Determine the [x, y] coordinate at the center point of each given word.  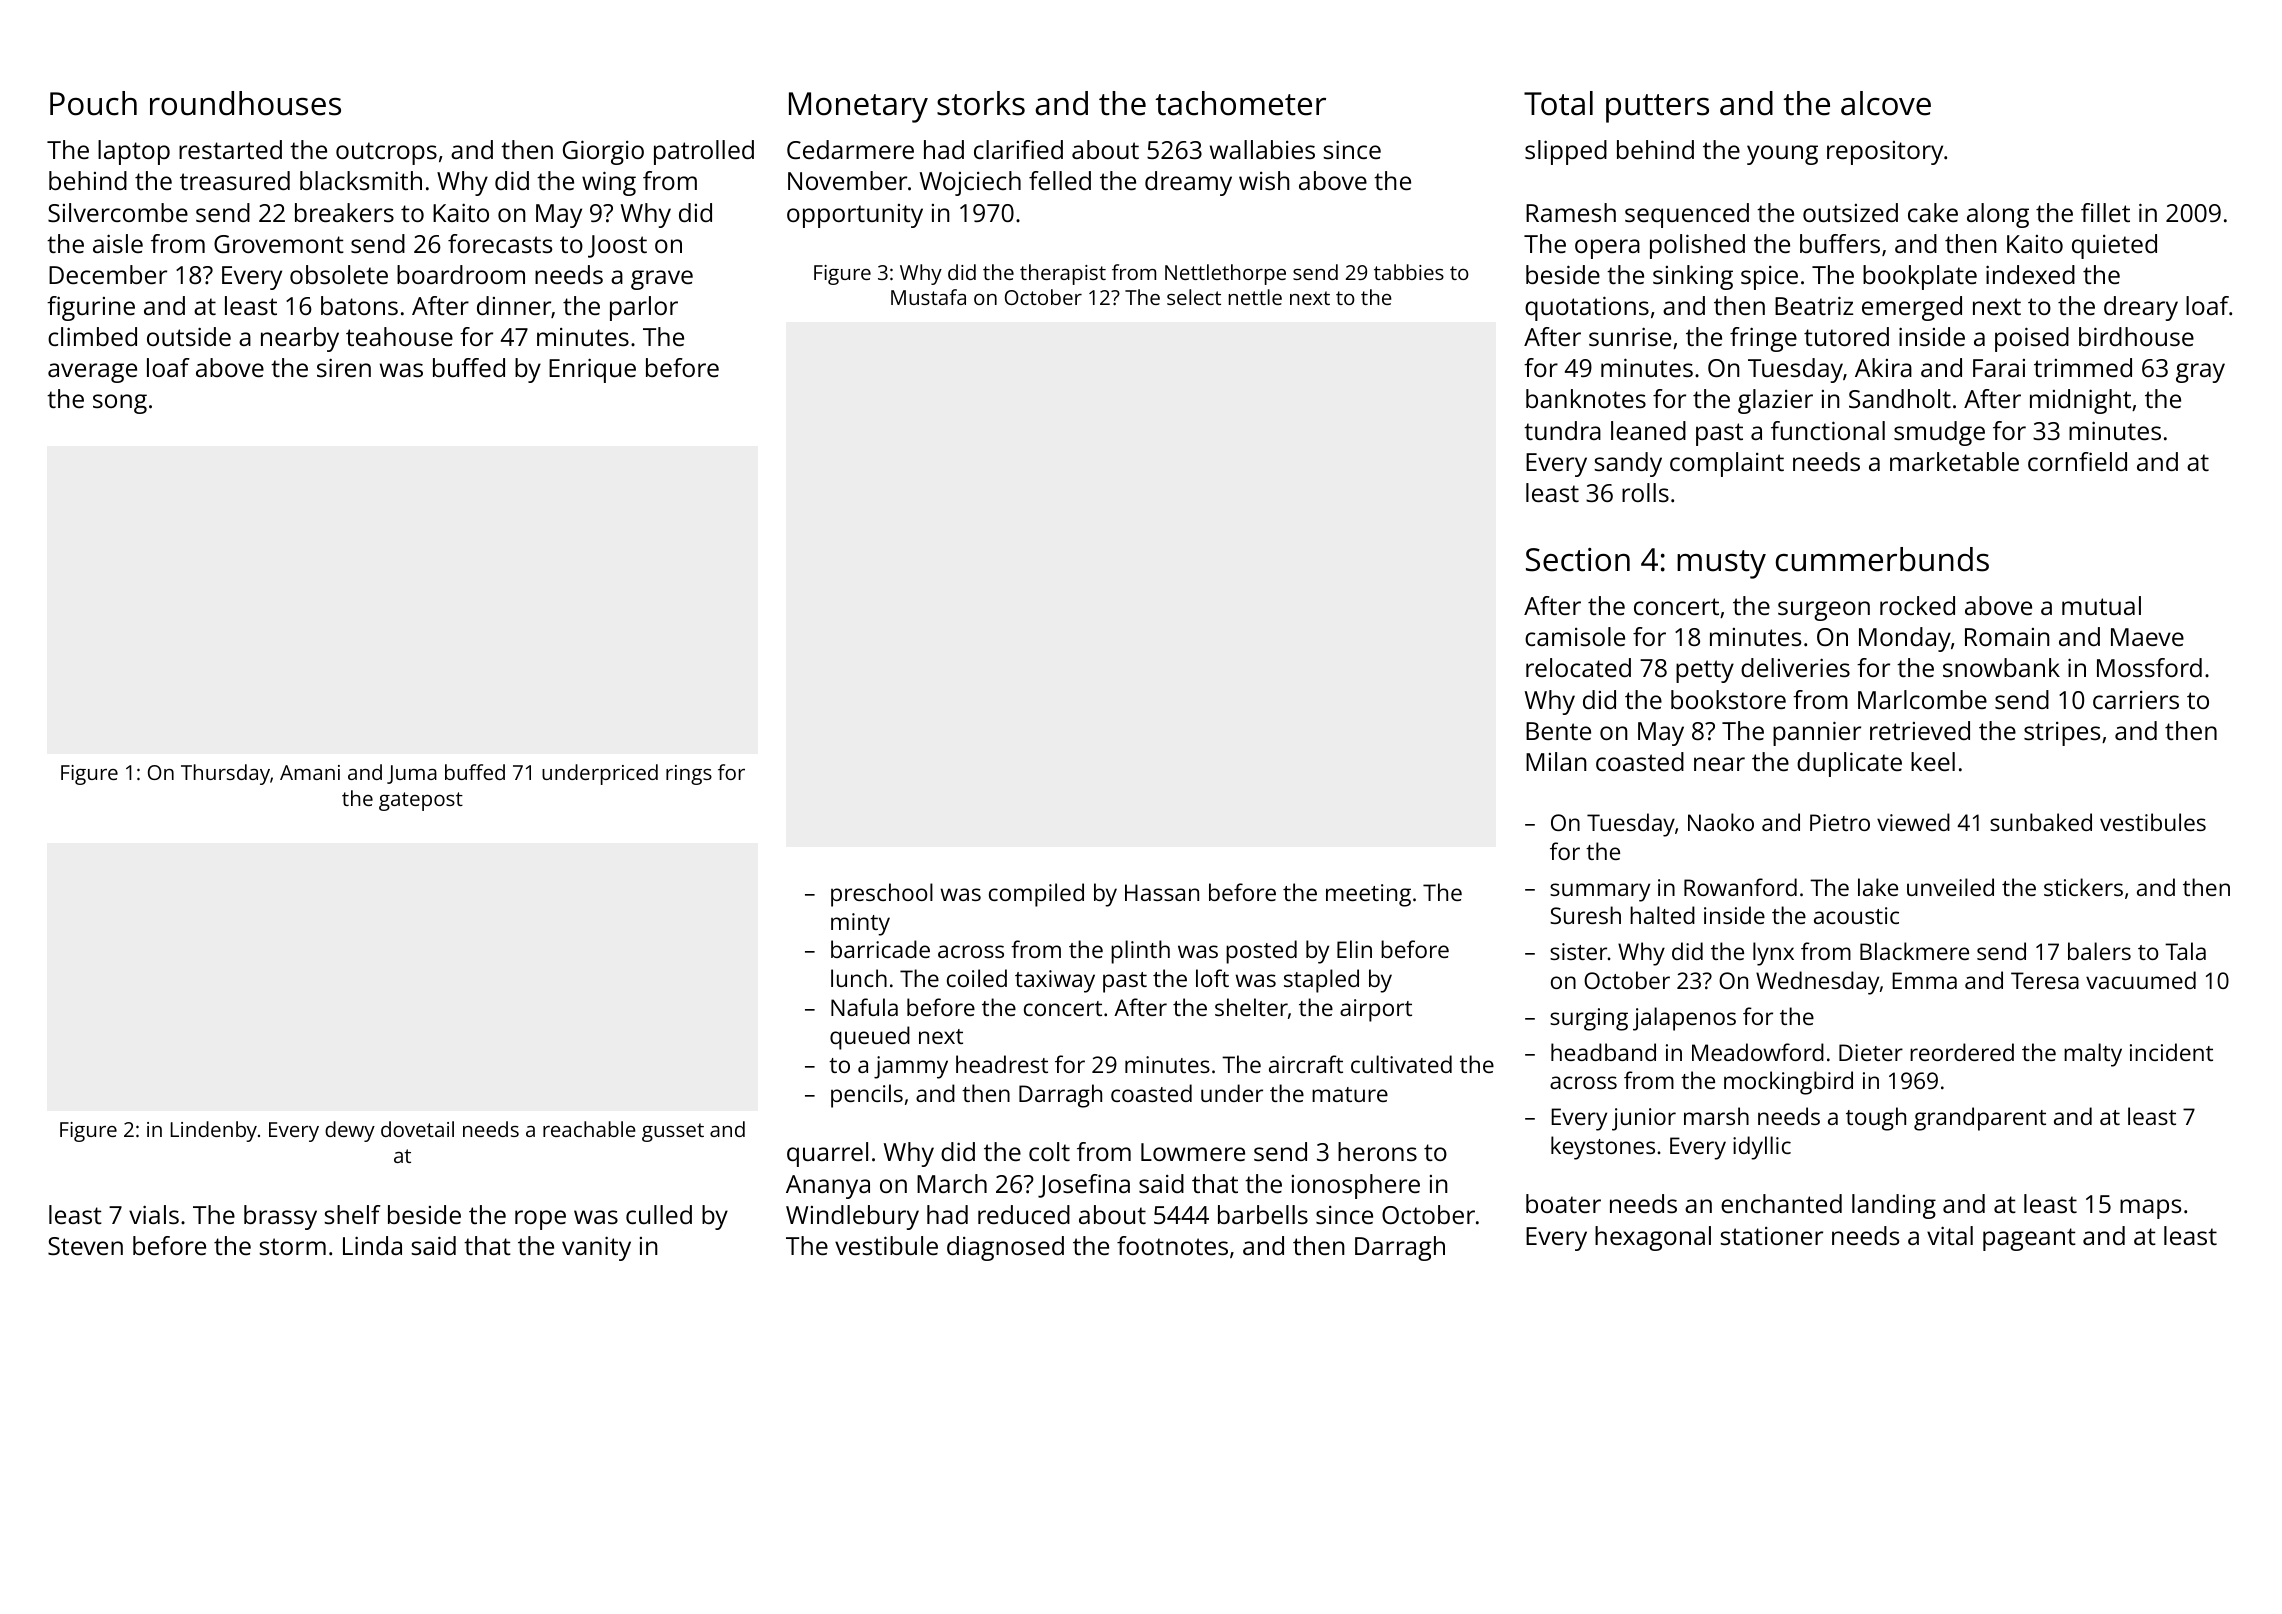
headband [1603, 1052]
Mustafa [928, 297]
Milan [1556, 761]
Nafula [864, 1007]
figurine [91, 308]
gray [2200, 373]
